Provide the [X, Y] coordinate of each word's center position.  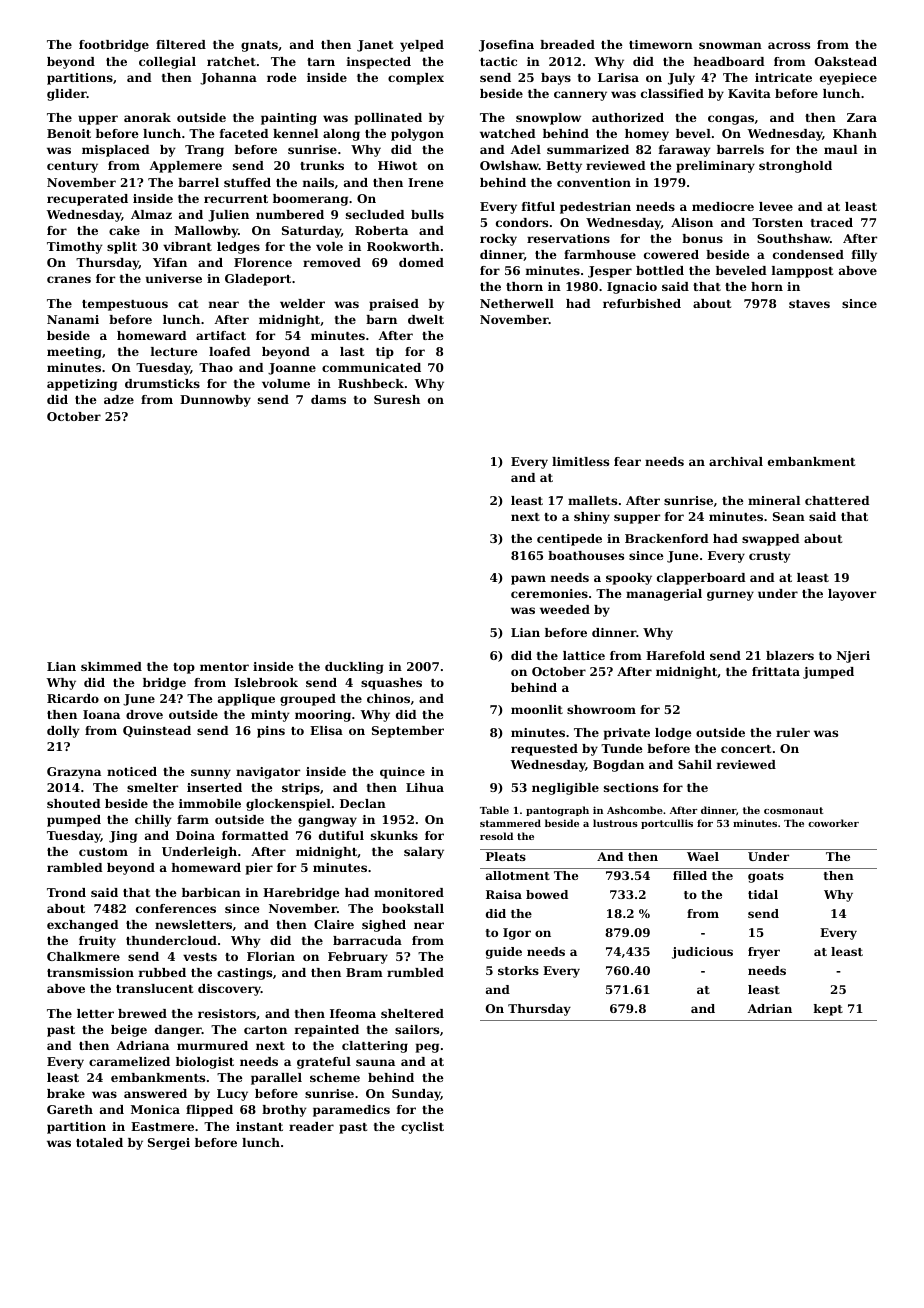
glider [67, 95]
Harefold [675, 655]
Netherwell [517, 303]
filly [864, 256]
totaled [99, 1142]
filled [690, 875]
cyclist [422, 1128]
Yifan [170, 262]
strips [301, 789]
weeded [565, 609]
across [789, 45]
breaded [567, 44]
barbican [211, 892]
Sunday [416, 1095]
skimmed [111, 666]
